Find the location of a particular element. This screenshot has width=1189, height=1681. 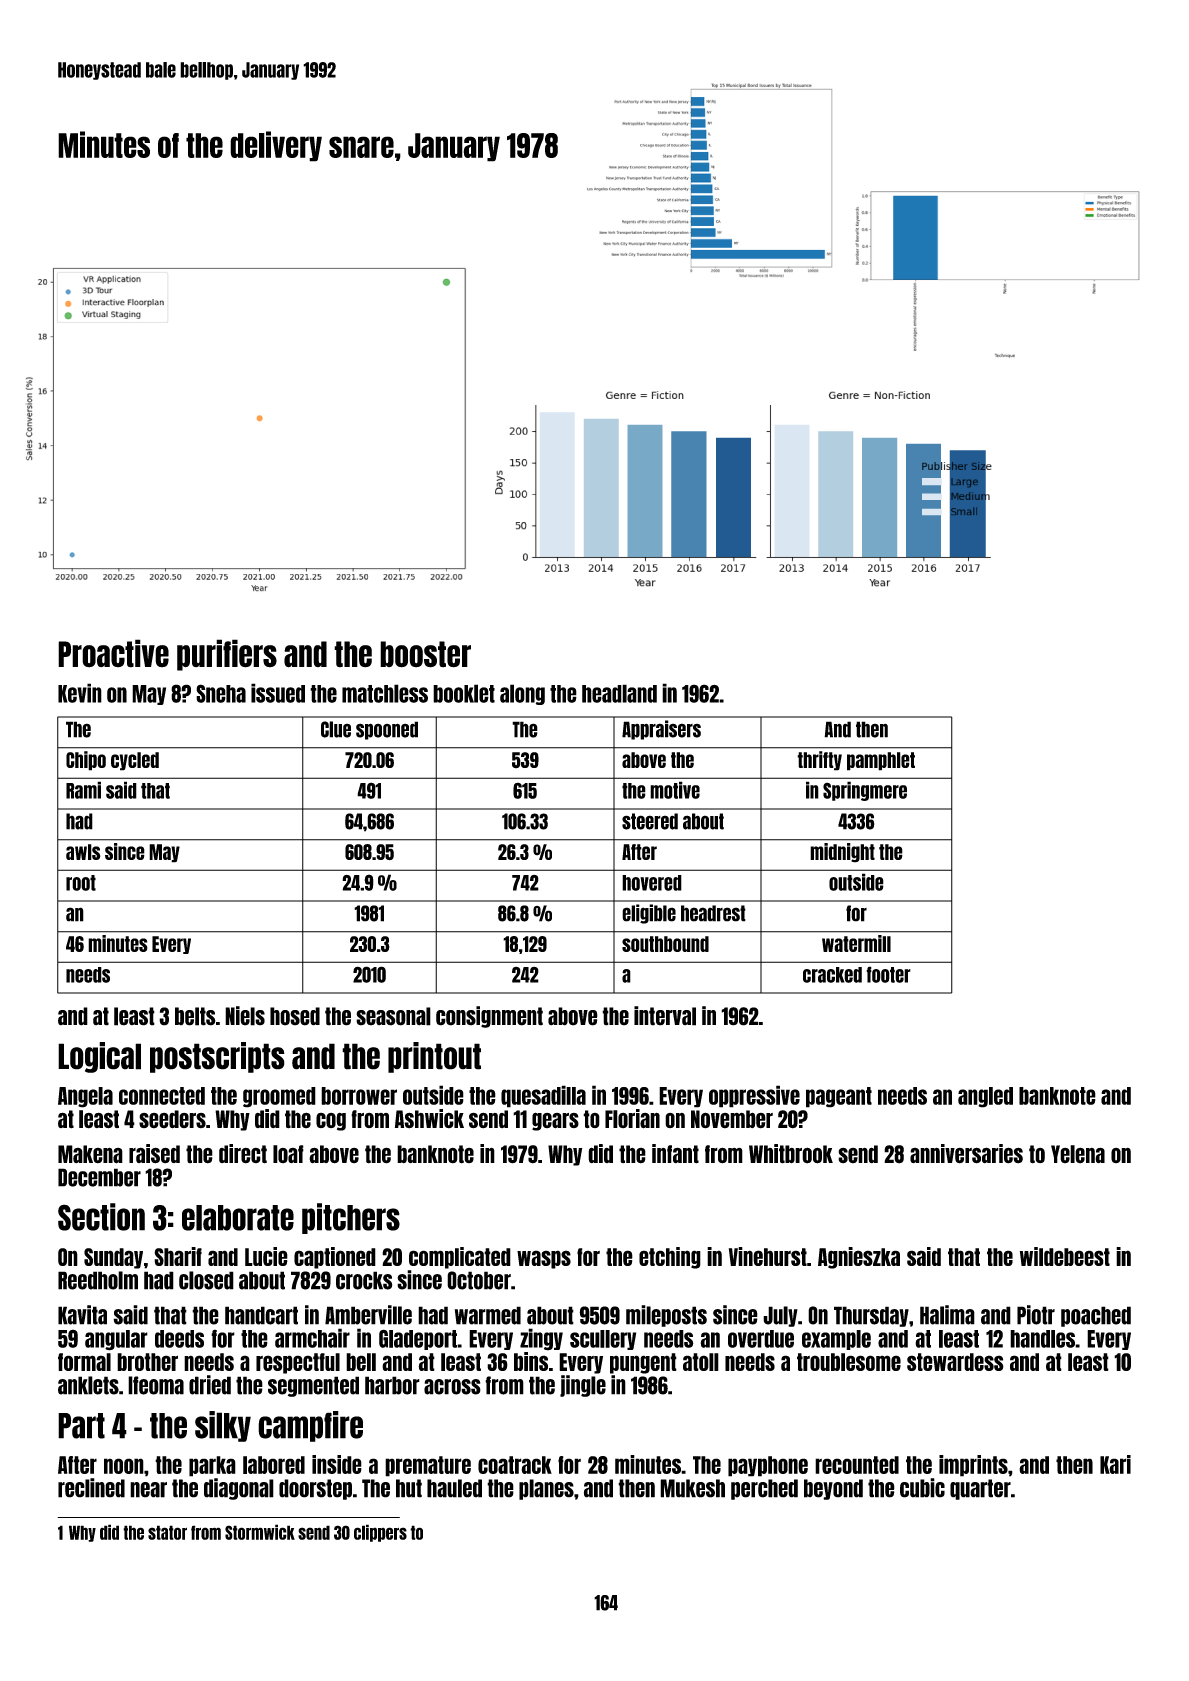

along is located at coordinates (522, 694).
